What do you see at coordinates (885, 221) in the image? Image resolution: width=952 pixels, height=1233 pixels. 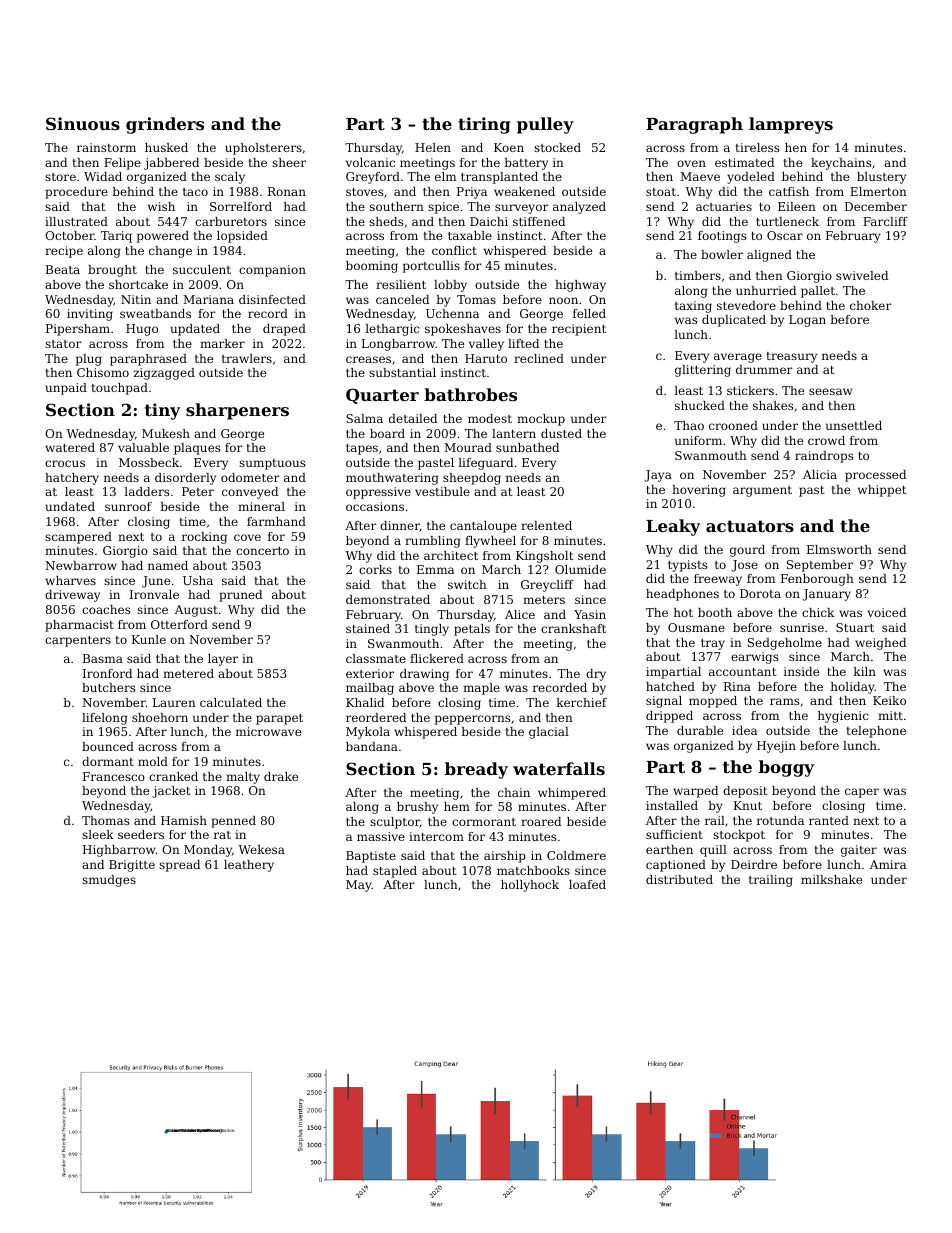 I see `Farcliff` at bounding box center [885, 221].
